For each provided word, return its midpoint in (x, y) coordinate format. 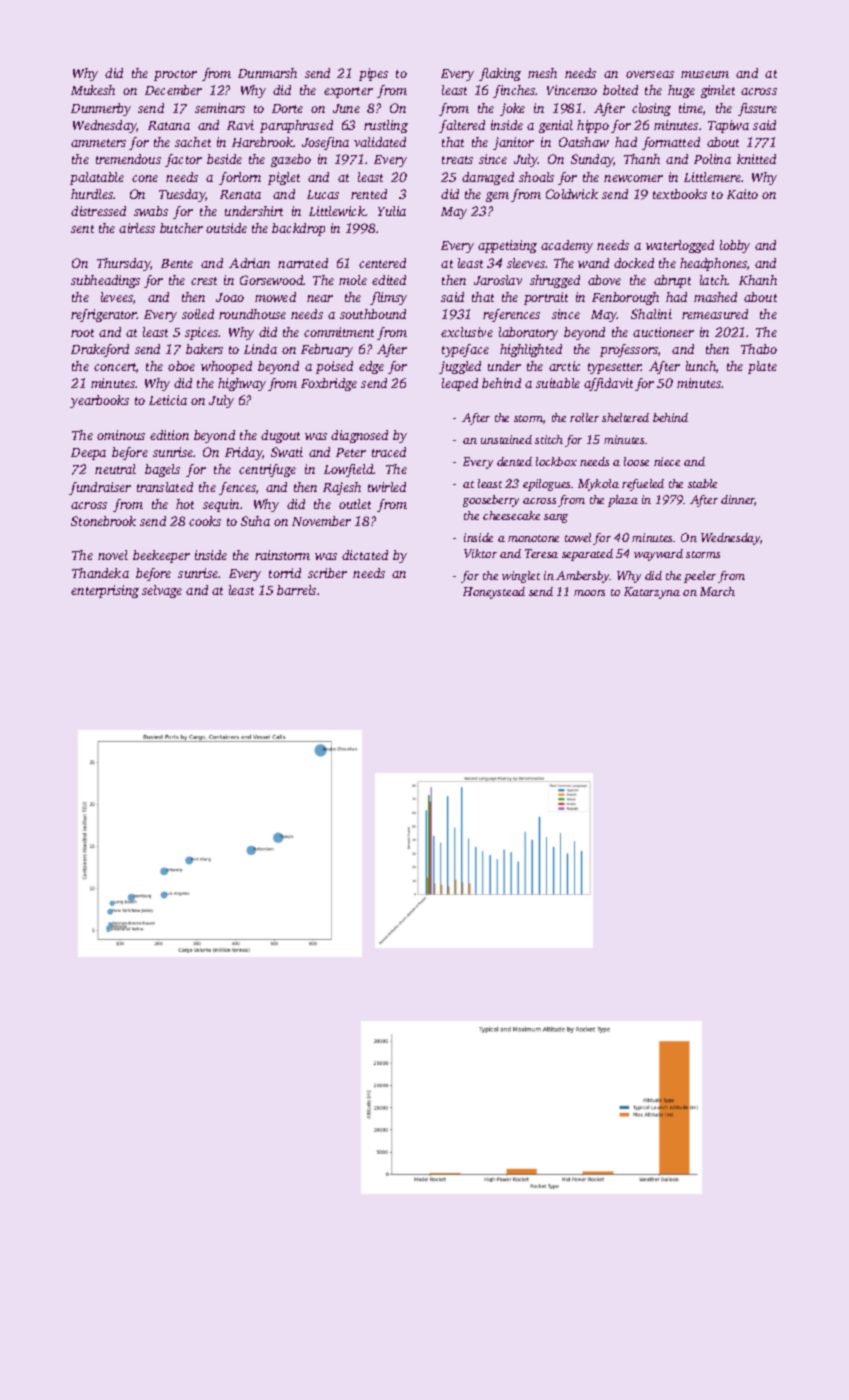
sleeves (526, 263)
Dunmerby (101, 109)
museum (705, 74)
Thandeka (100, 573)
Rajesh (342, 488)
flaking (500, 74)
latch (714, 280)
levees (117, 297)
